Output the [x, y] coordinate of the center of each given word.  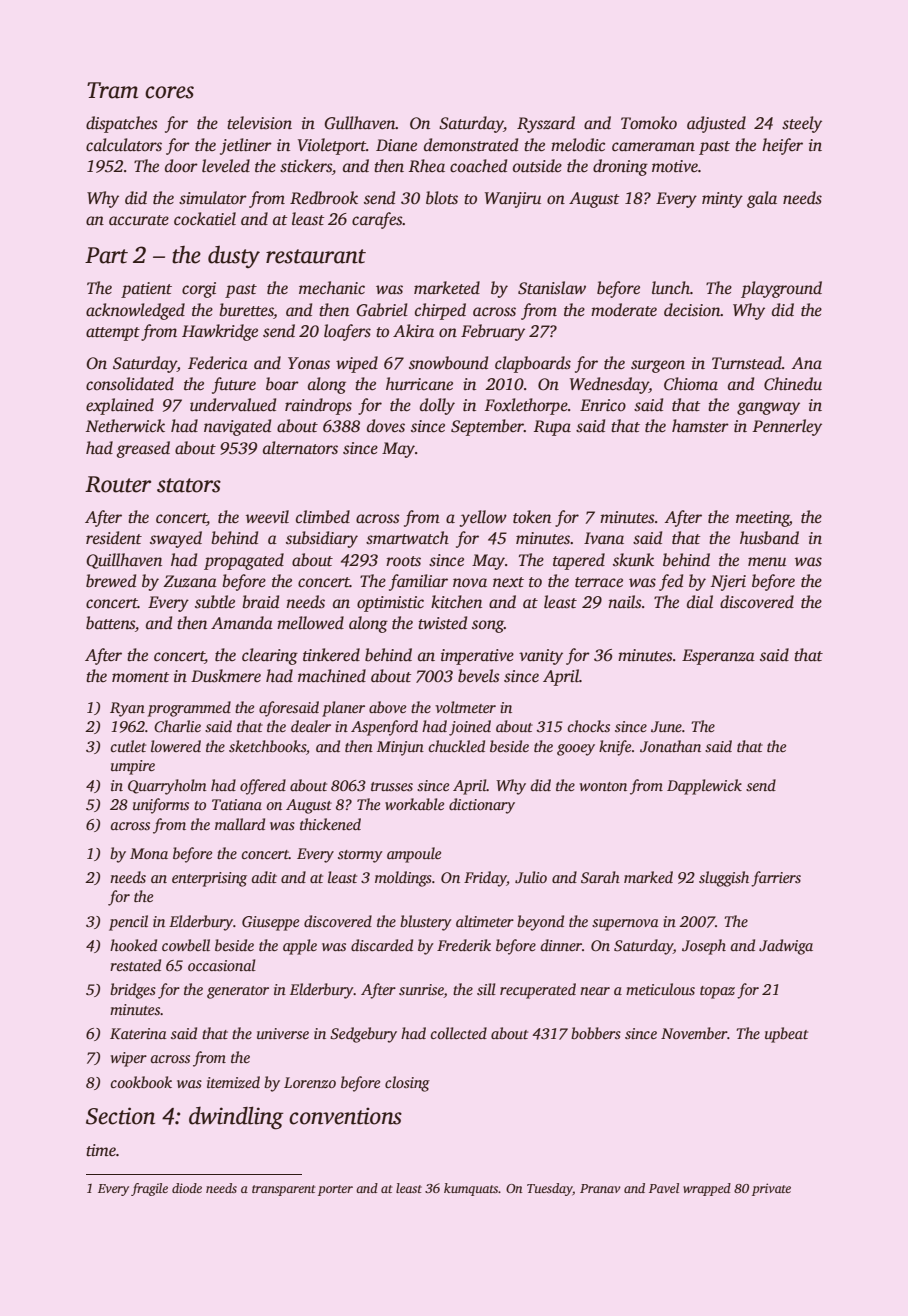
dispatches [122, 124]
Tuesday [550, 1189]
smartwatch [407, 538]
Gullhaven [360, 123]
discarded [382, 945]
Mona [149, 853]
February [493, 332]
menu [767, 562]
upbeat [786, 1035]
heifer [782, 146]
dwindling [236, 1118]
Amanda [242, 623]
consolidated [130, 384]
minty [722, 200]
